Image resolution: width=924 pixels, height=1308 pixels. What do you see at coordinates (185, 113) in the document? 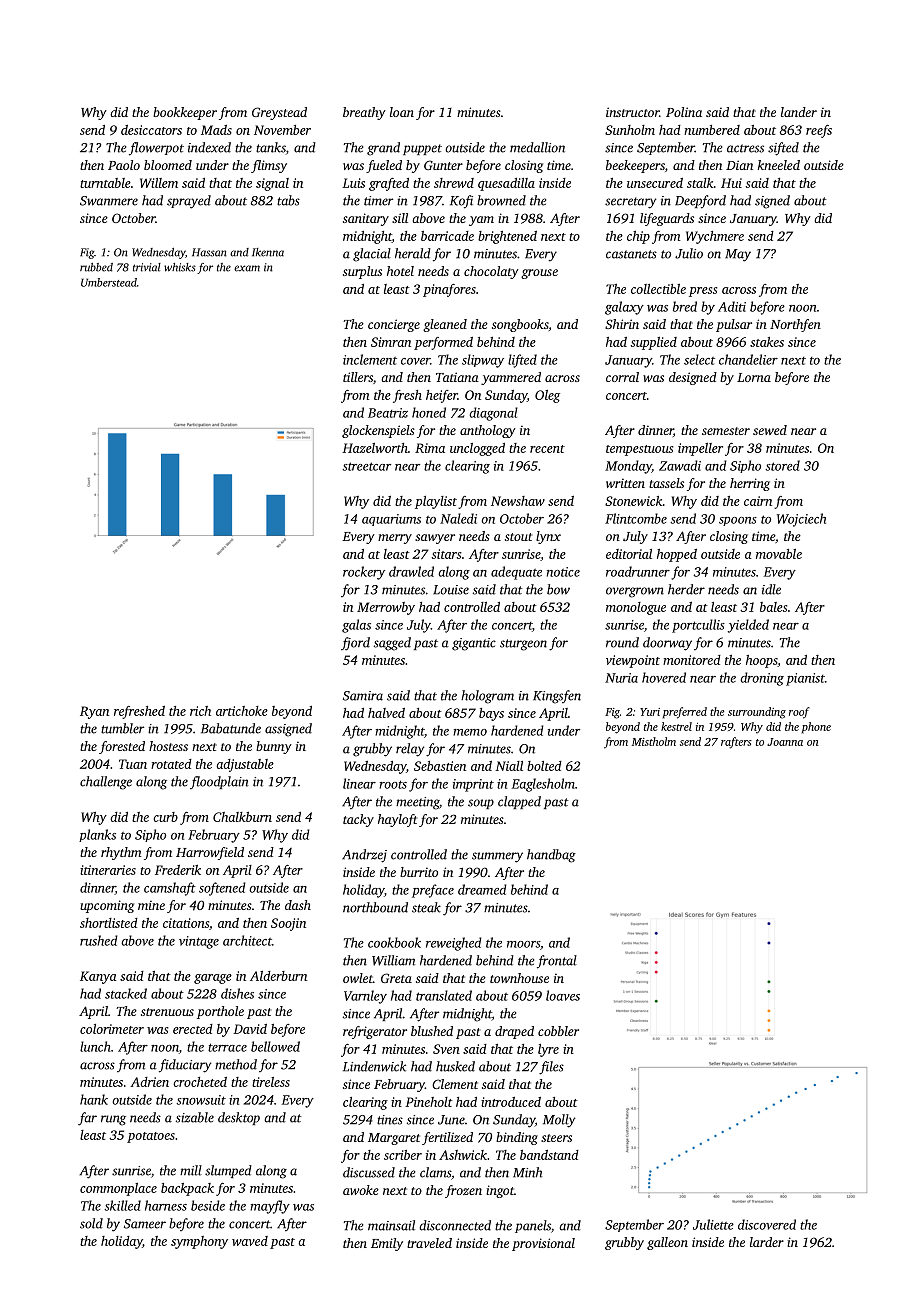
I see `bookkeeper` at bounding box center [185, 113].
